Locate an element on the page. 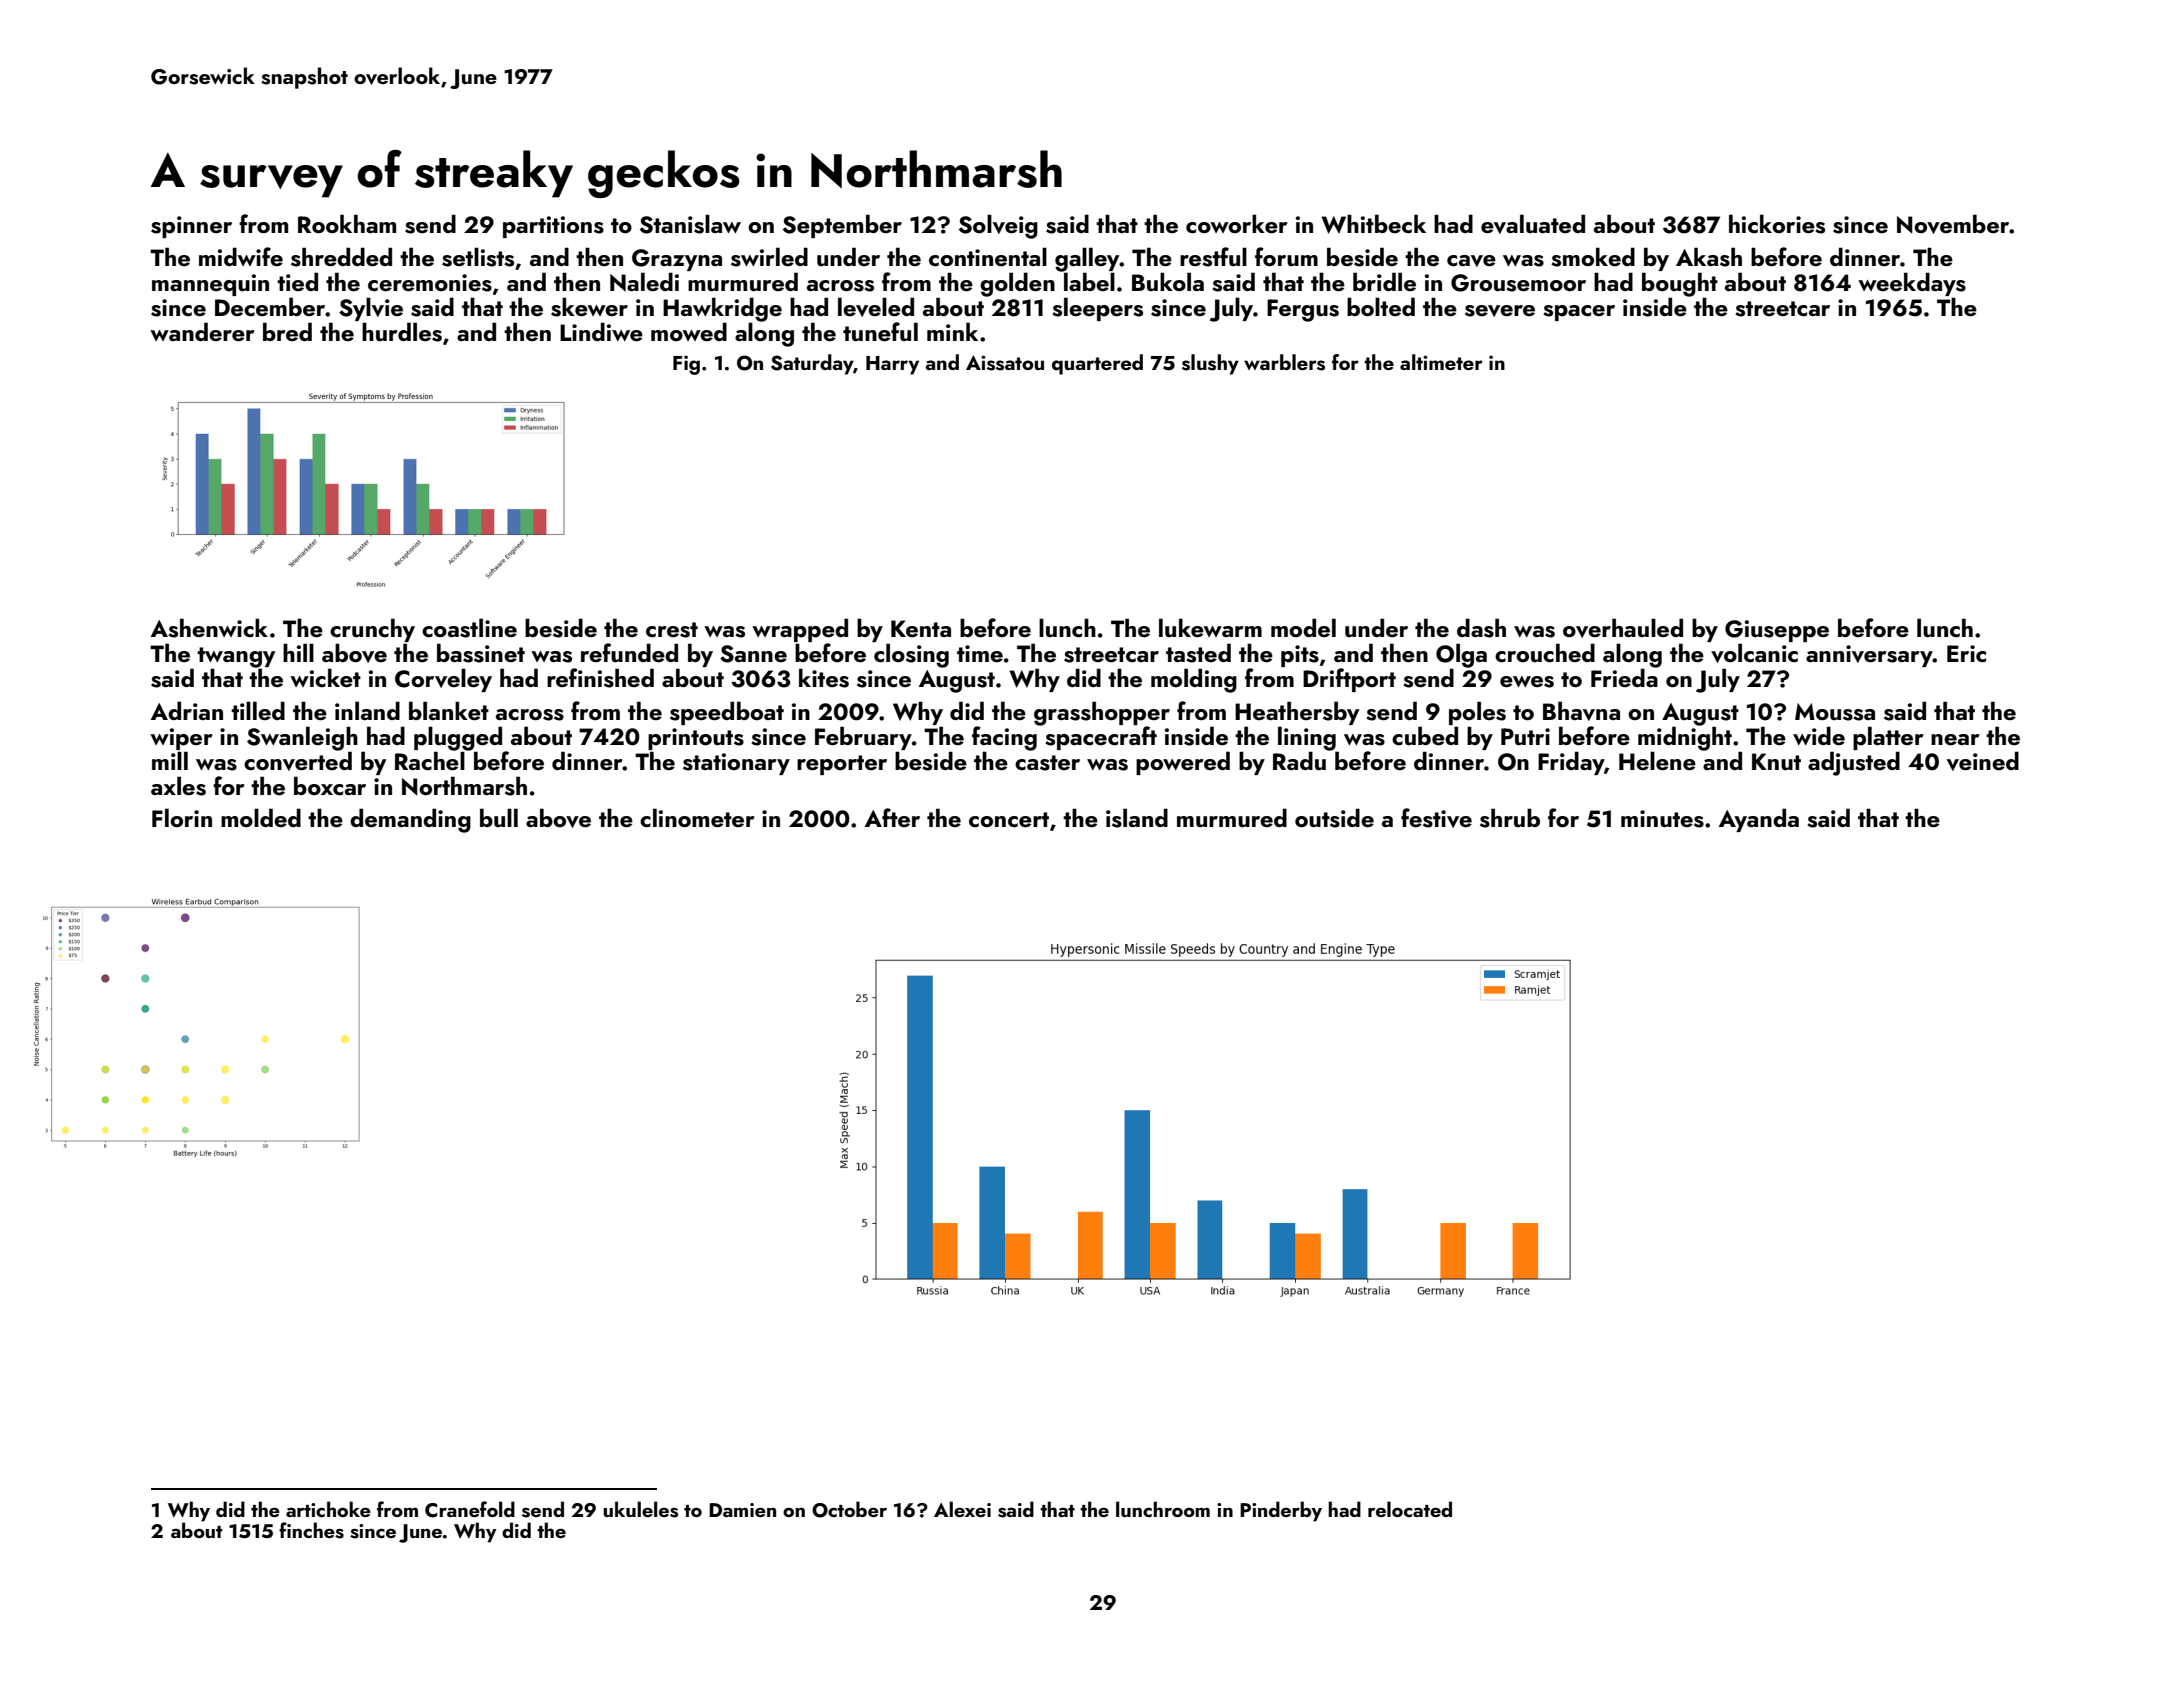 The image size is (2178, 1683). artichoke is located at coordinates (328, 1509).
